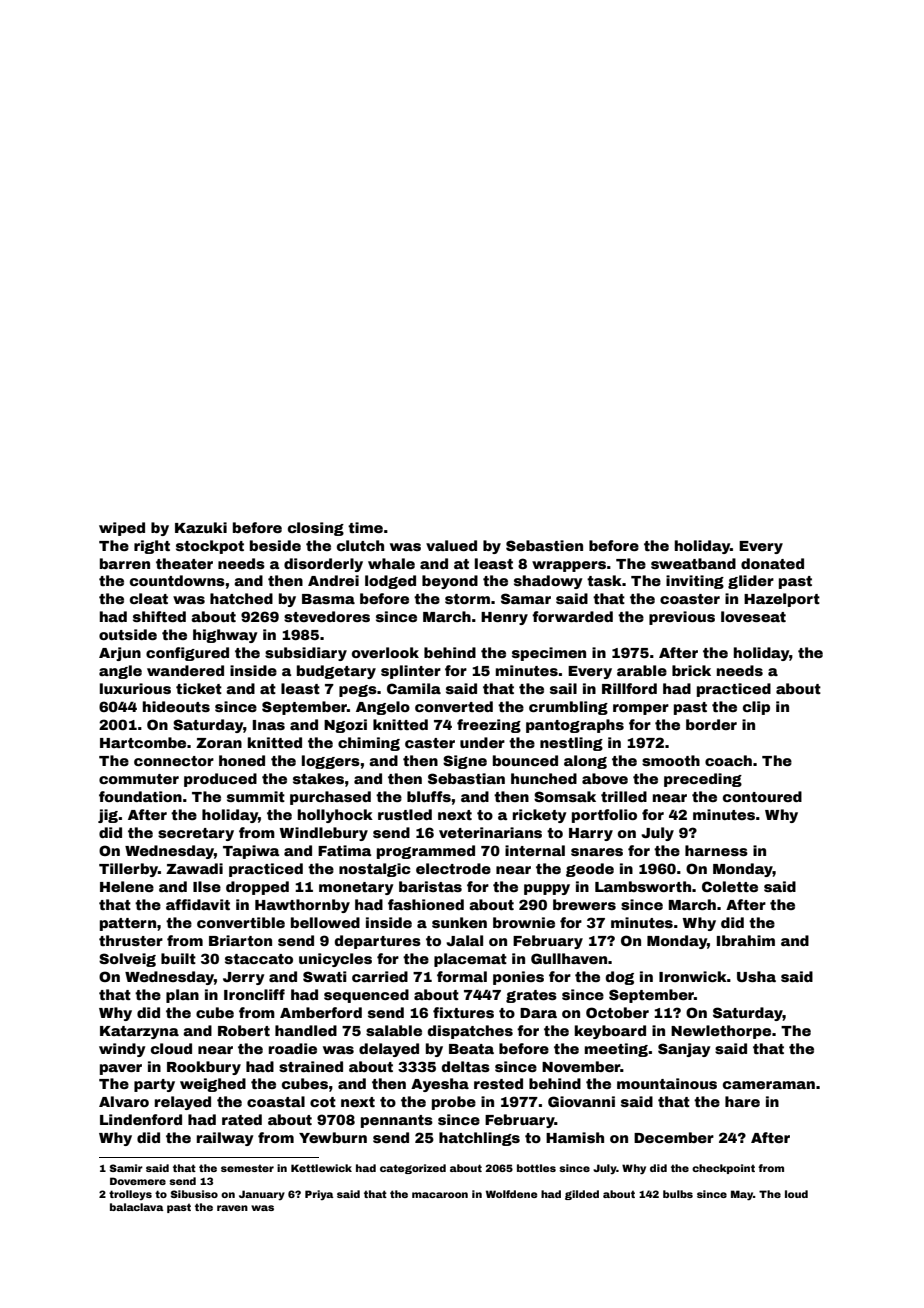 This image has height=1308, width=924. Describe the element at coordinates (126, 1168) in the image. I see `Samir` at that location.
